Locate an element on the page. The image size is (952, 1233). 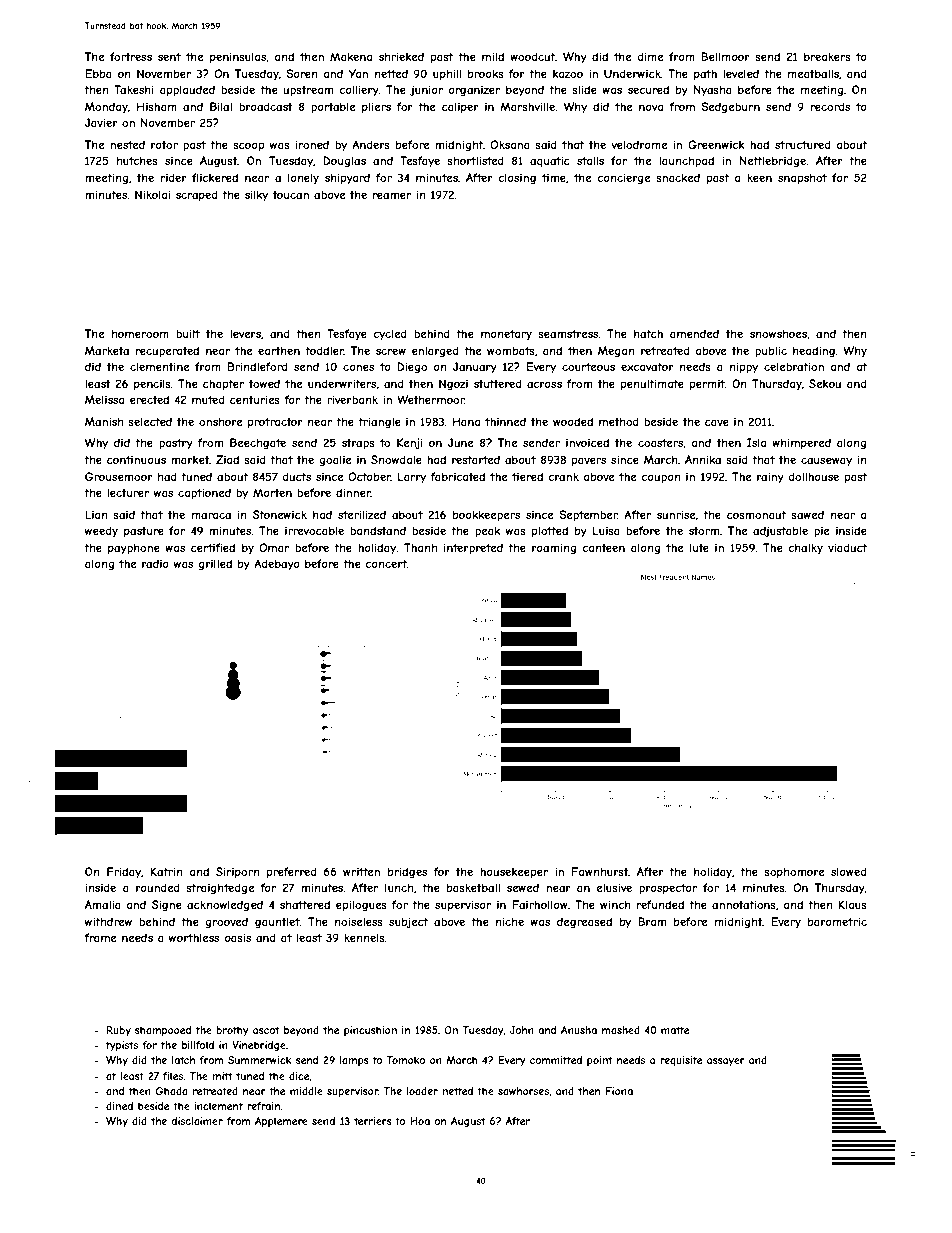
meatballs is located at coordinates (813, 73).
